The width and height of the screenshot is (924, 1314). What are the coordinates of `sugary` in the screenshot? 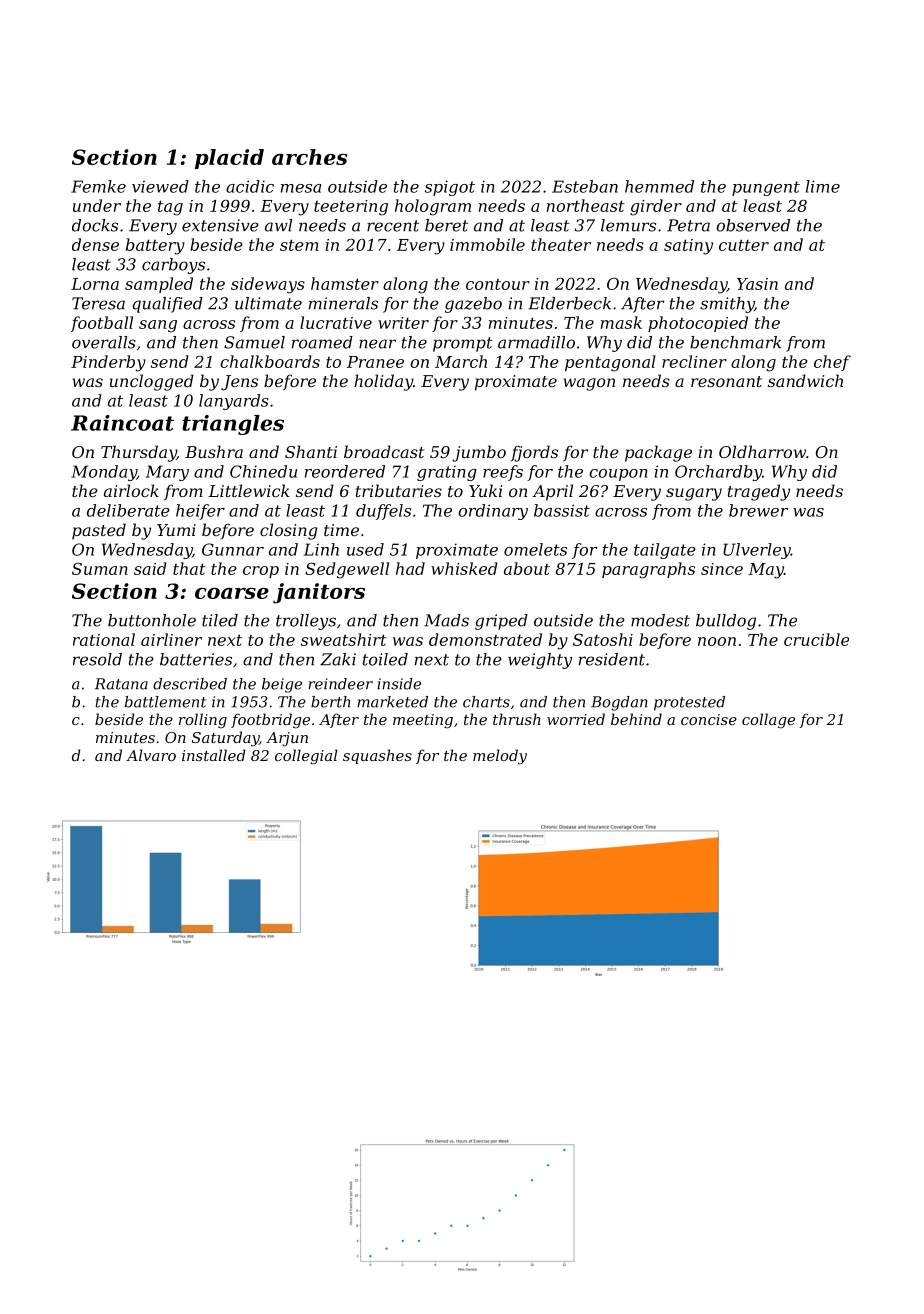 It's located at (694, 494).
